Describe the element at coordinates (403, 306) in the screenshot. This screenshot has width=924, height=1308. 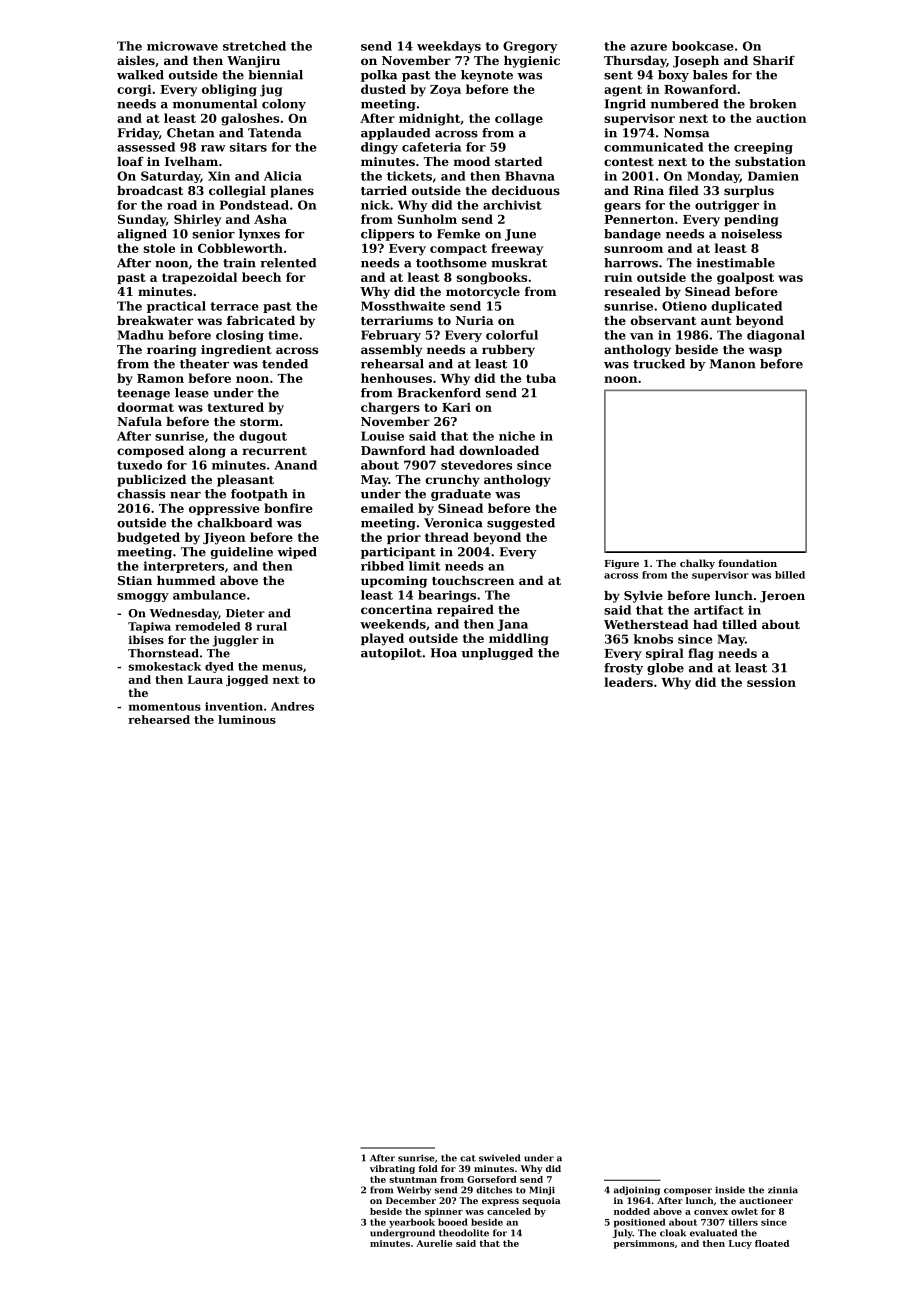
I see `Mossthwaite` at that location.
